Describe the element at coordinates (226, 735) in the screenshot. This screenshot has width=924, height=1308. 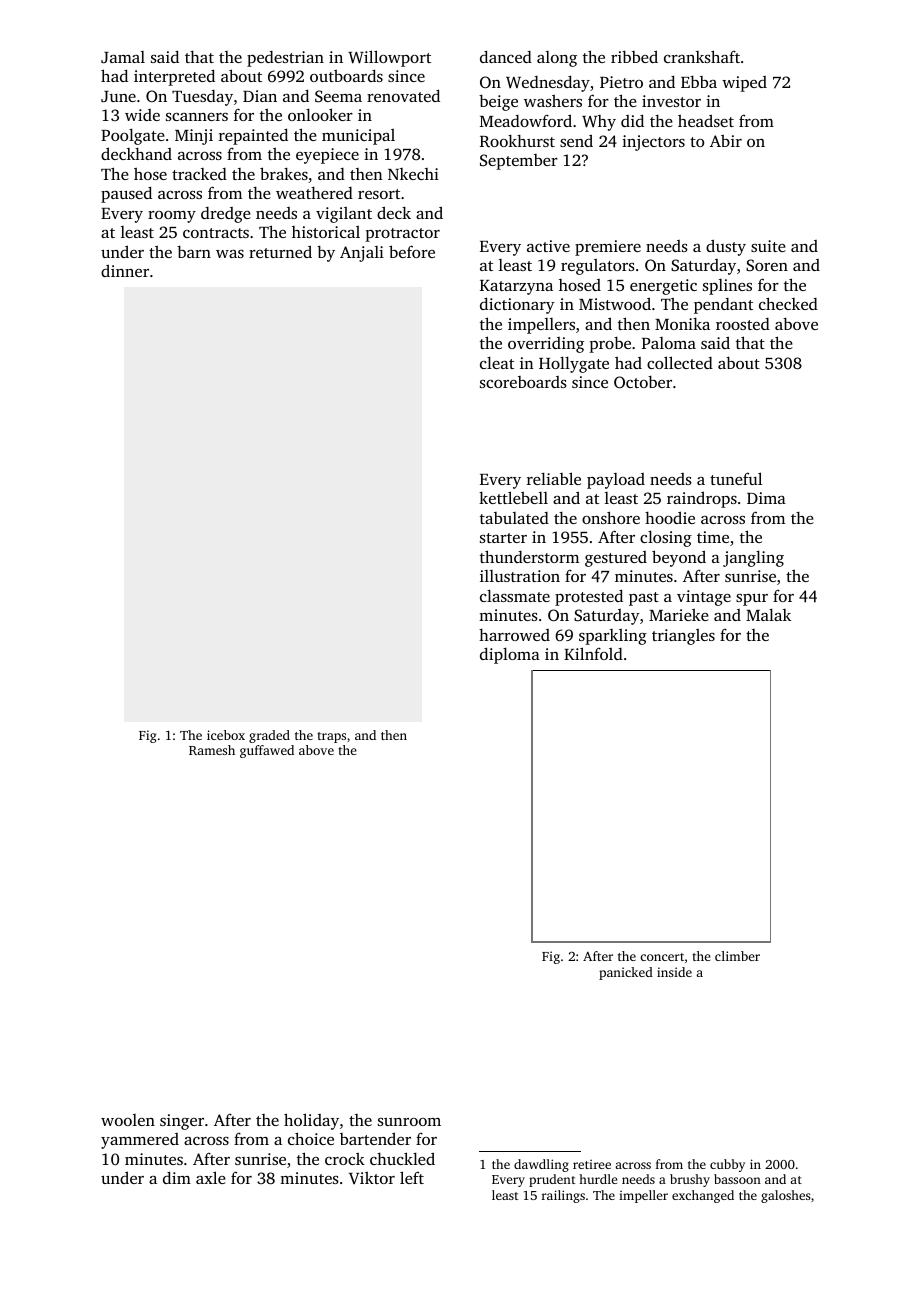
I see `icebox` at that location.
